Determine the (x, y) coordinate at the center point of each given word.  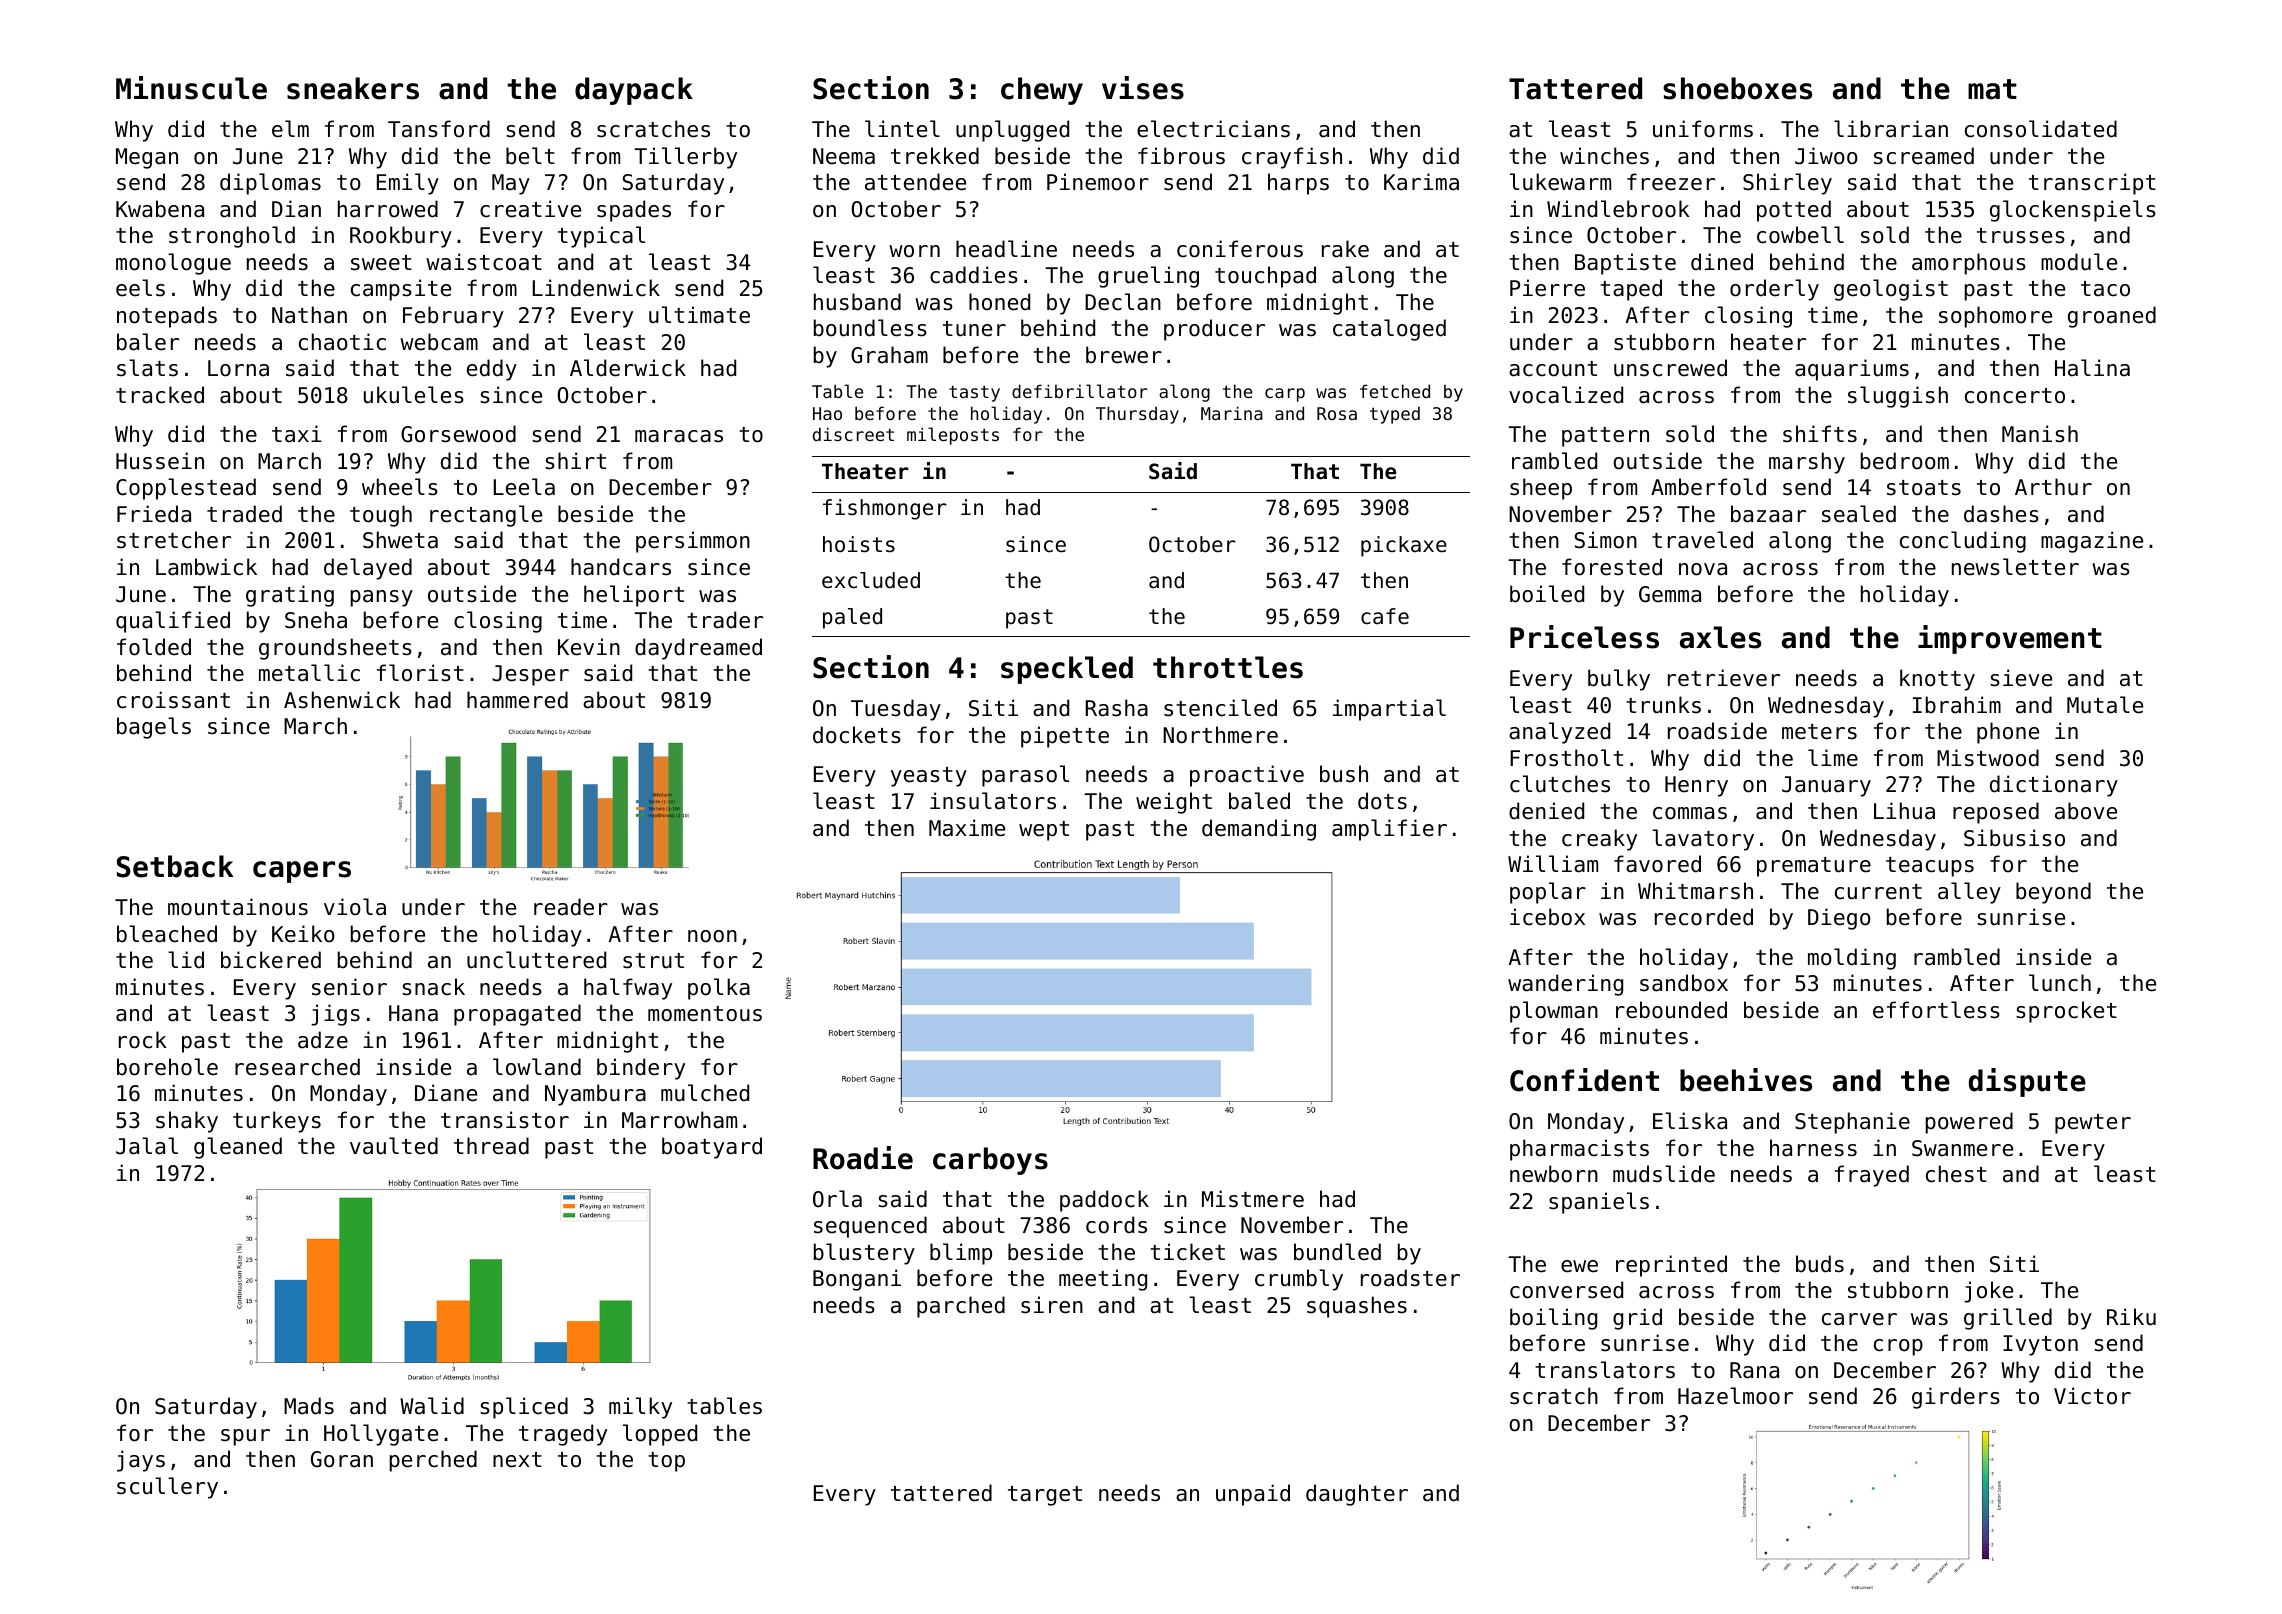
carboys (990, 1161)
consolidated (2041, 129)
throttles (1228, 667)
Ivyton (2040, 1345)
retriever (1724, 678)
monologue (173, 264)
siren (1052, 1305)
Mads (309, 1406)
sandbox (1684, 983)
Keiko (303, 934)
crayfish (1292, 158)
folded (154, 647)
